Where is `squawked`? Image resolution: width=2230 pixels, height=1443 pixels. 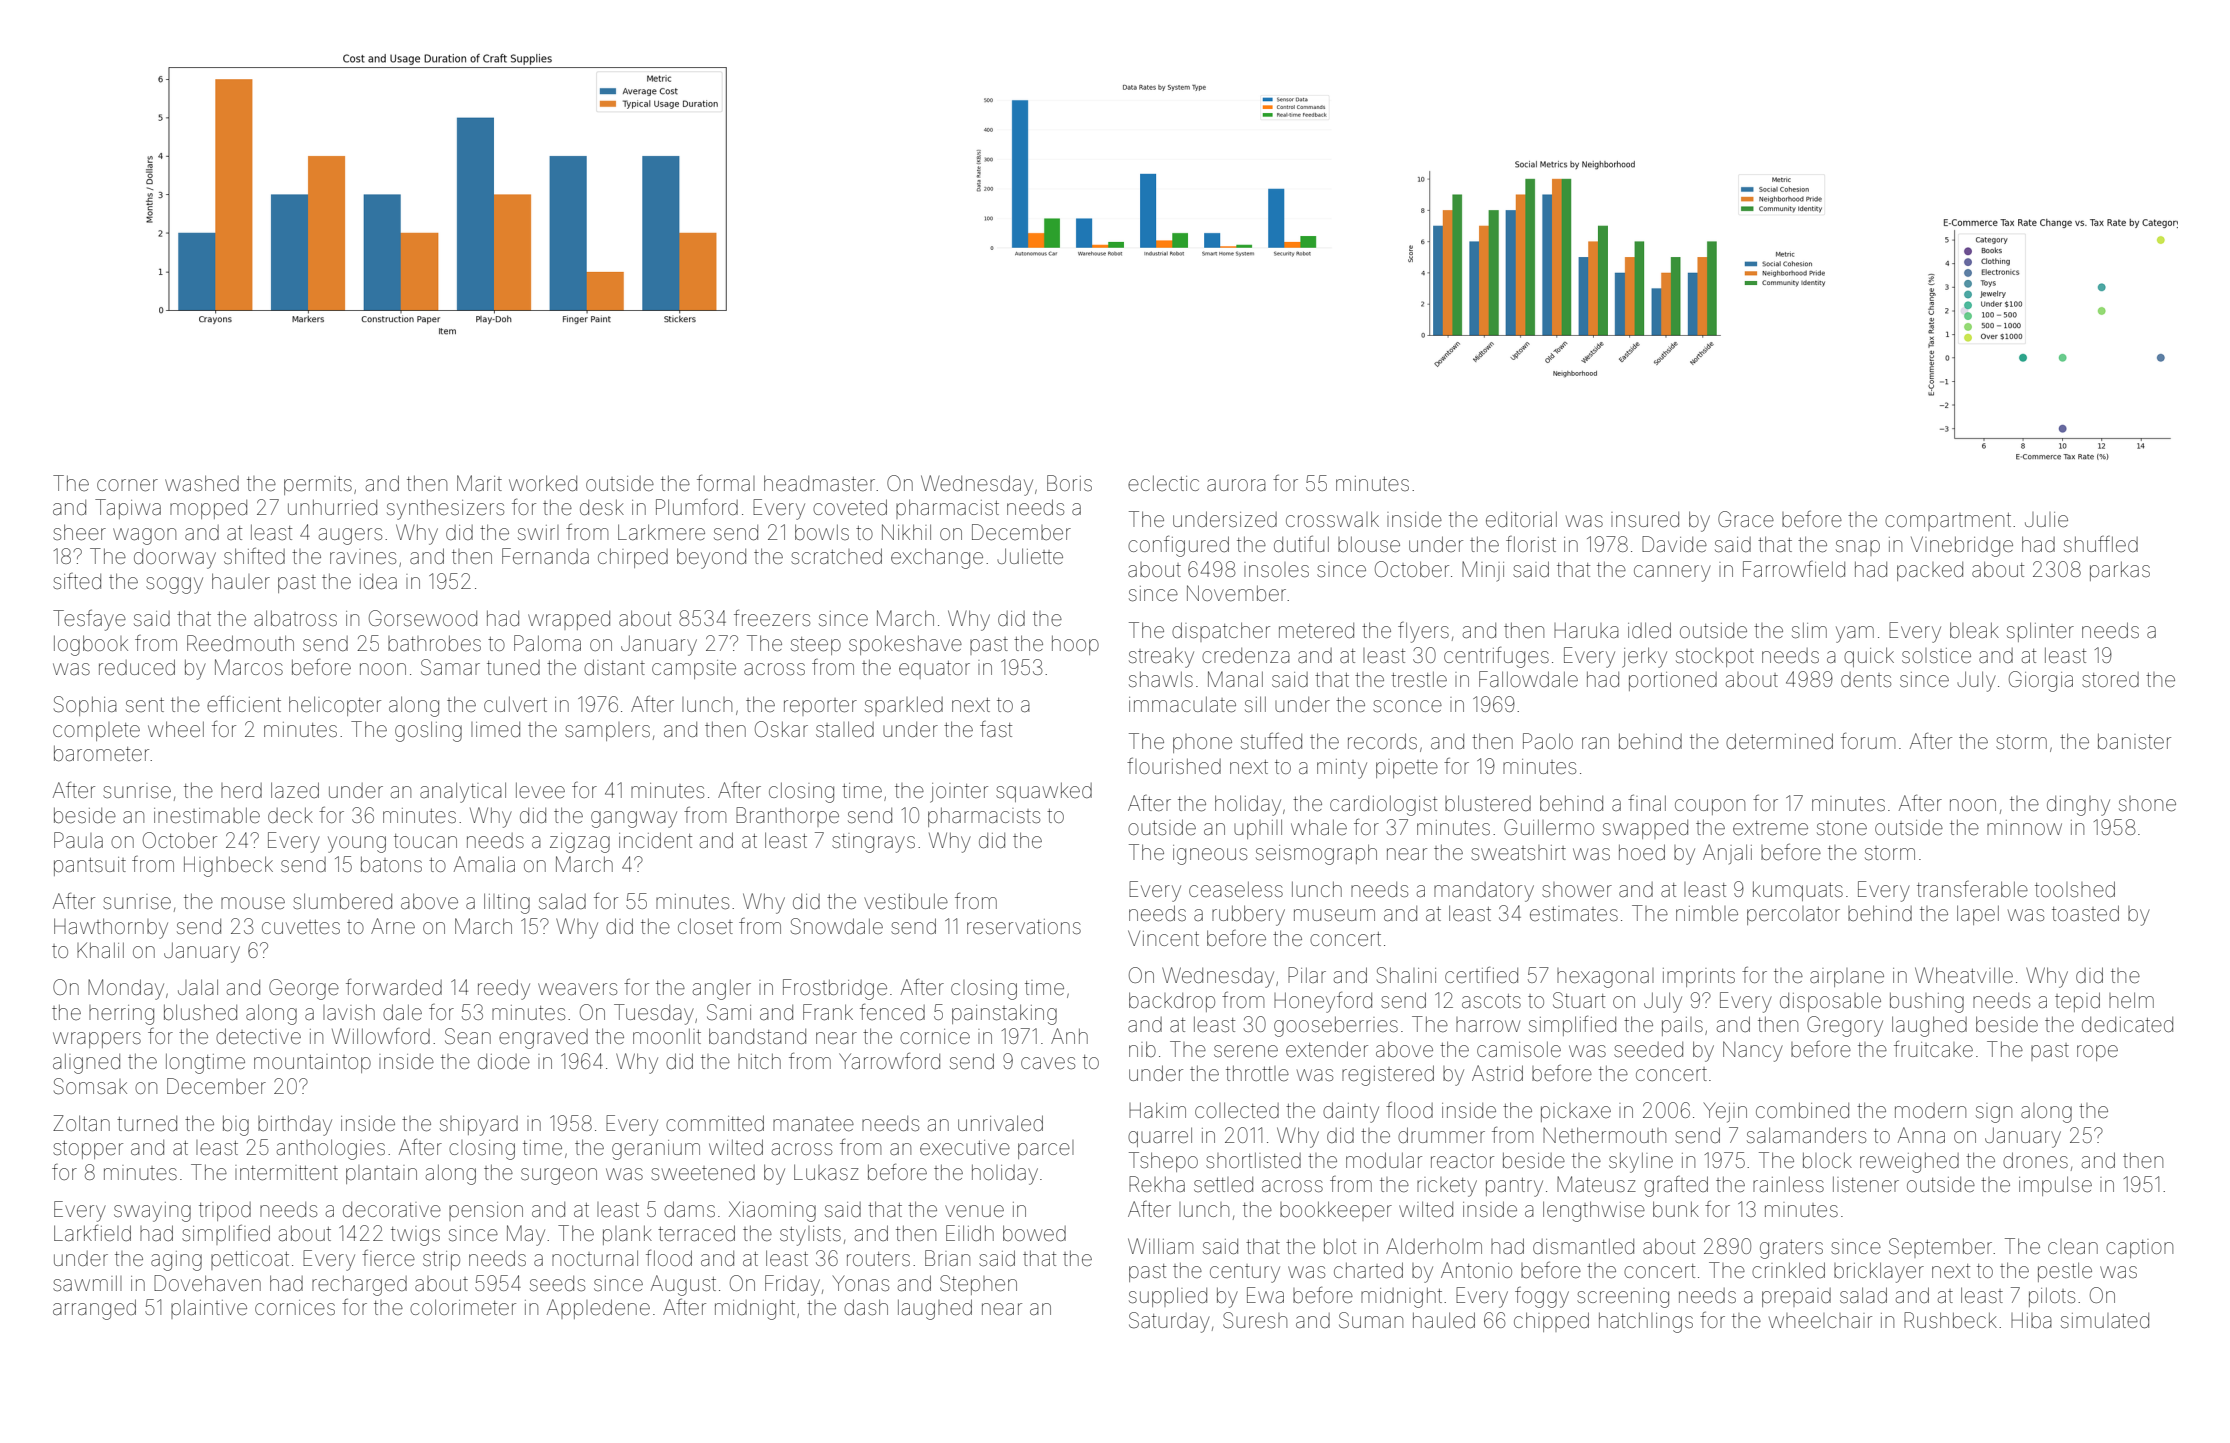
squawked is located at coordinates (1044, 792).
